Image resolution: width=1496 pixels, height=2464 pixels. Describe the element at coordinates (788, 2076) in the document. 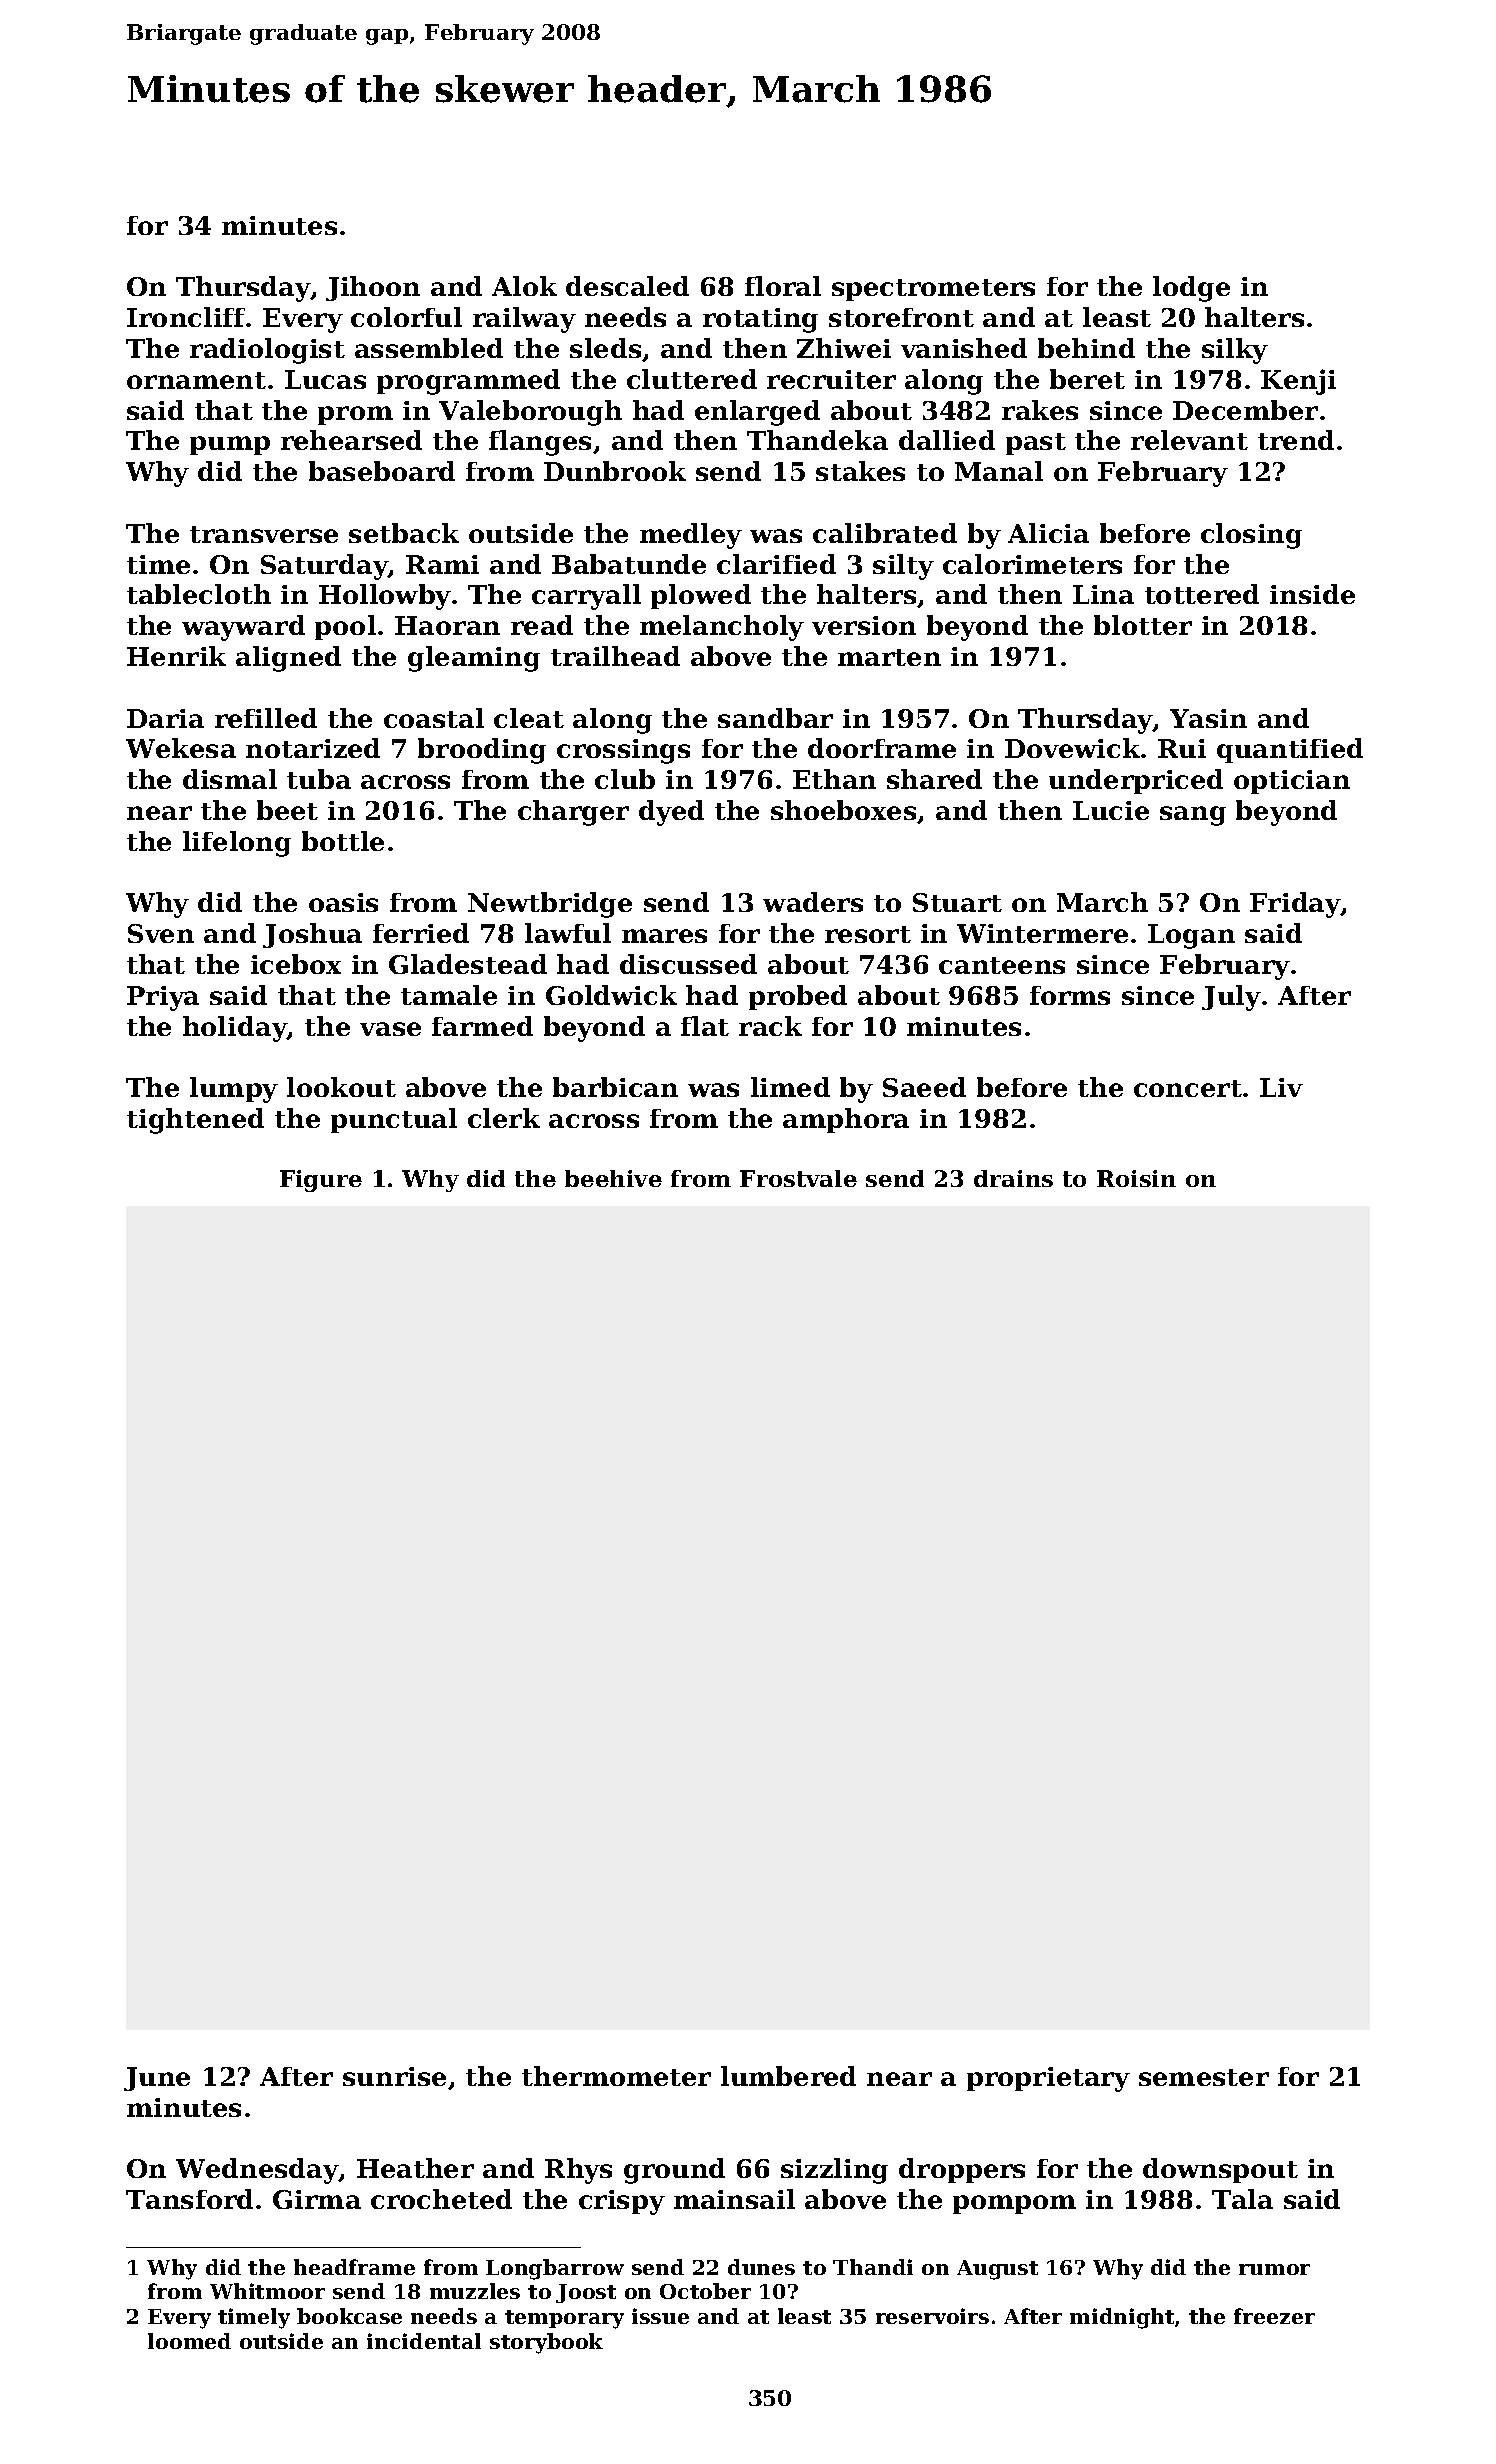

I see `lumbered` at that location.
